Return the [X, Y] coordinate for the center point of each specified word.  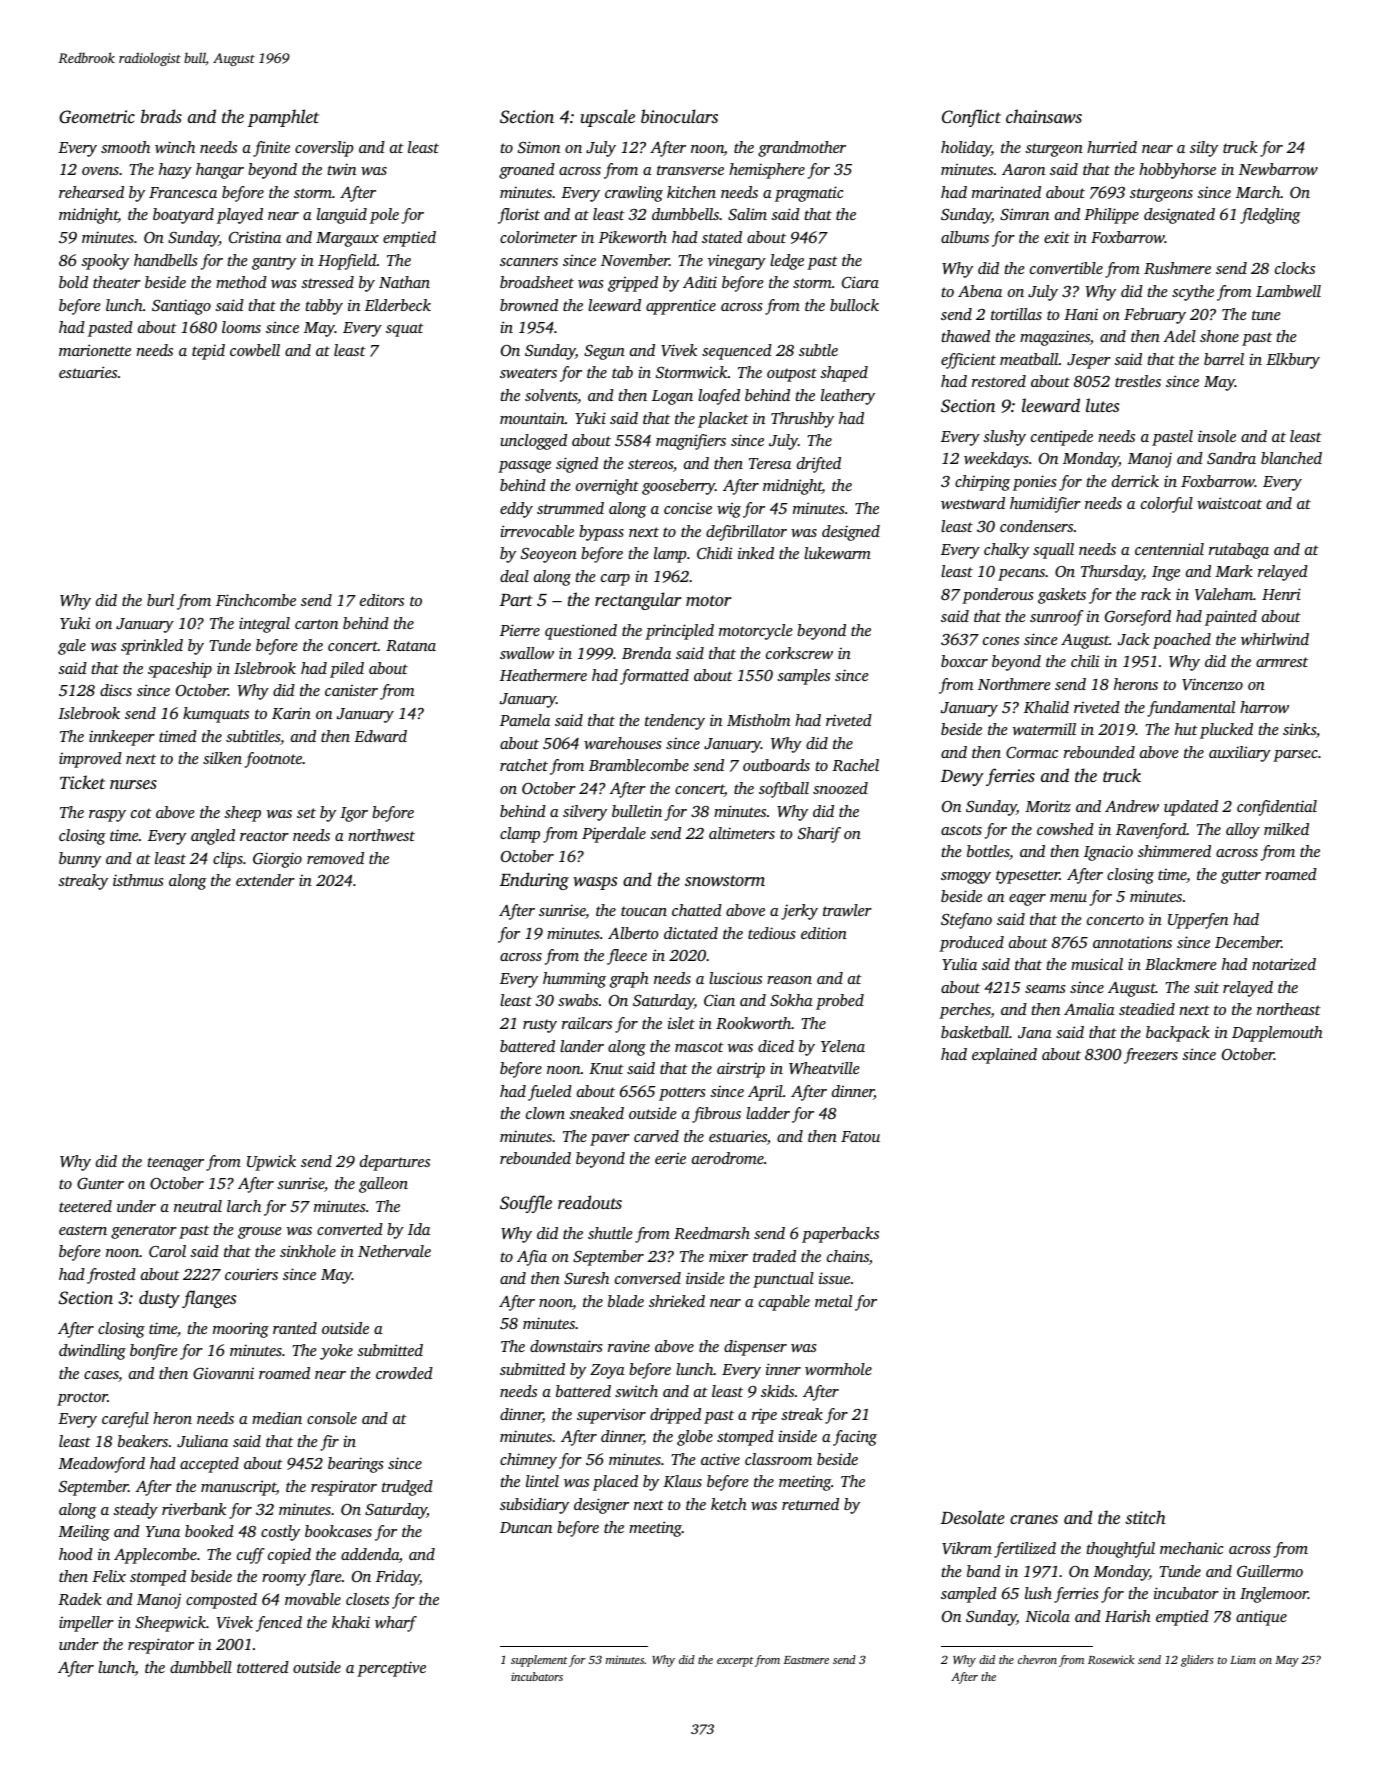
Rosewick [1111, 1659]
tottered [263, 1667]
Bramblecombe [639, 765]
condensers [1036, 526]
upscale [608, 118]
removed [335, 858]
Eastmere [806, 1660]
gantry [274, 263]
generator [144, 1232]
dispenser [755, 1348]
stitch [1145, 1517]
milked [1286, 829]
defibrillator [746, 533]
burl [160, 600]
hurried [1112, 147]
